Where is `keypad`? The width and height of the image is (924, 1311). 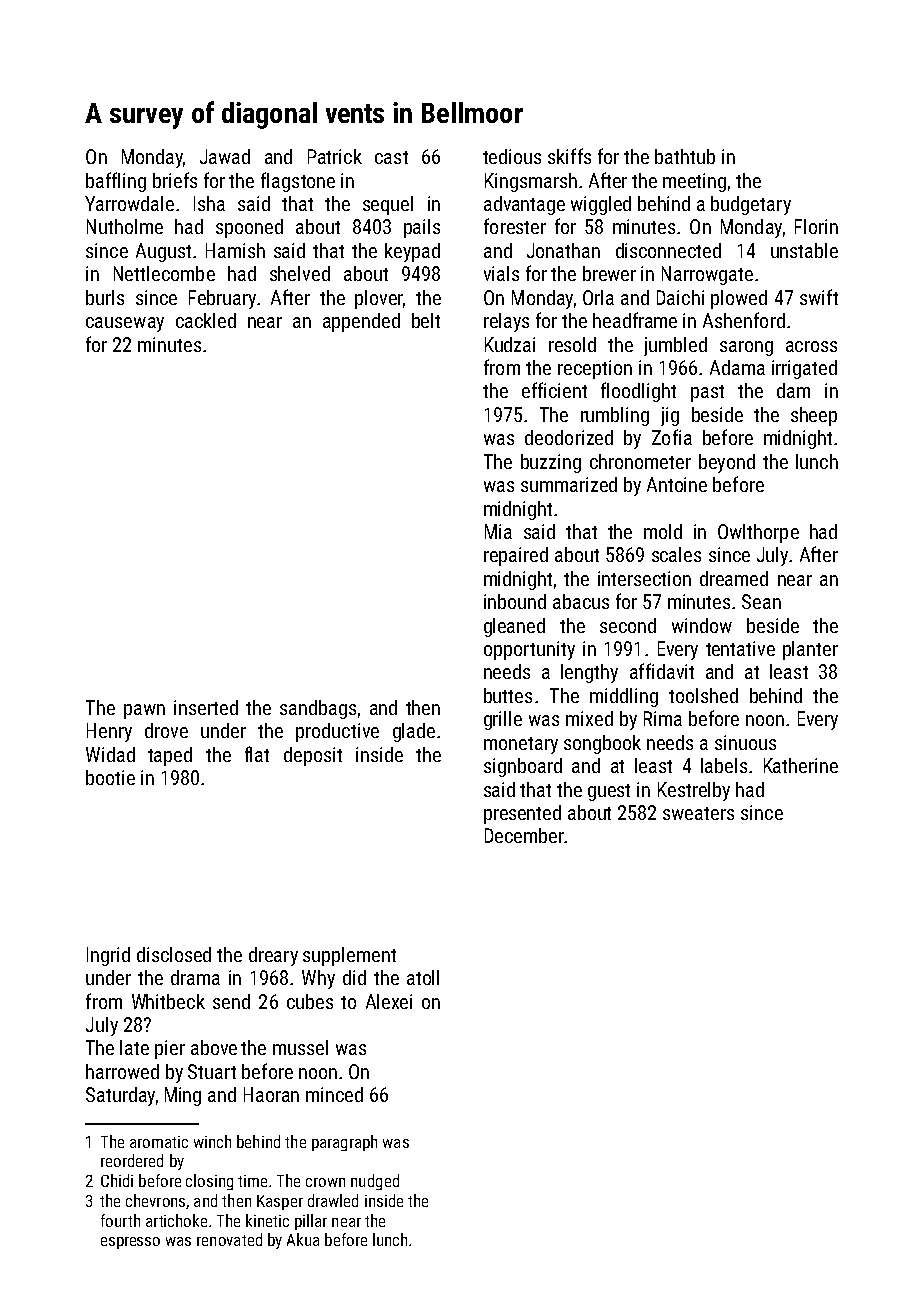 keypad is located at coordinates (412, 252).
